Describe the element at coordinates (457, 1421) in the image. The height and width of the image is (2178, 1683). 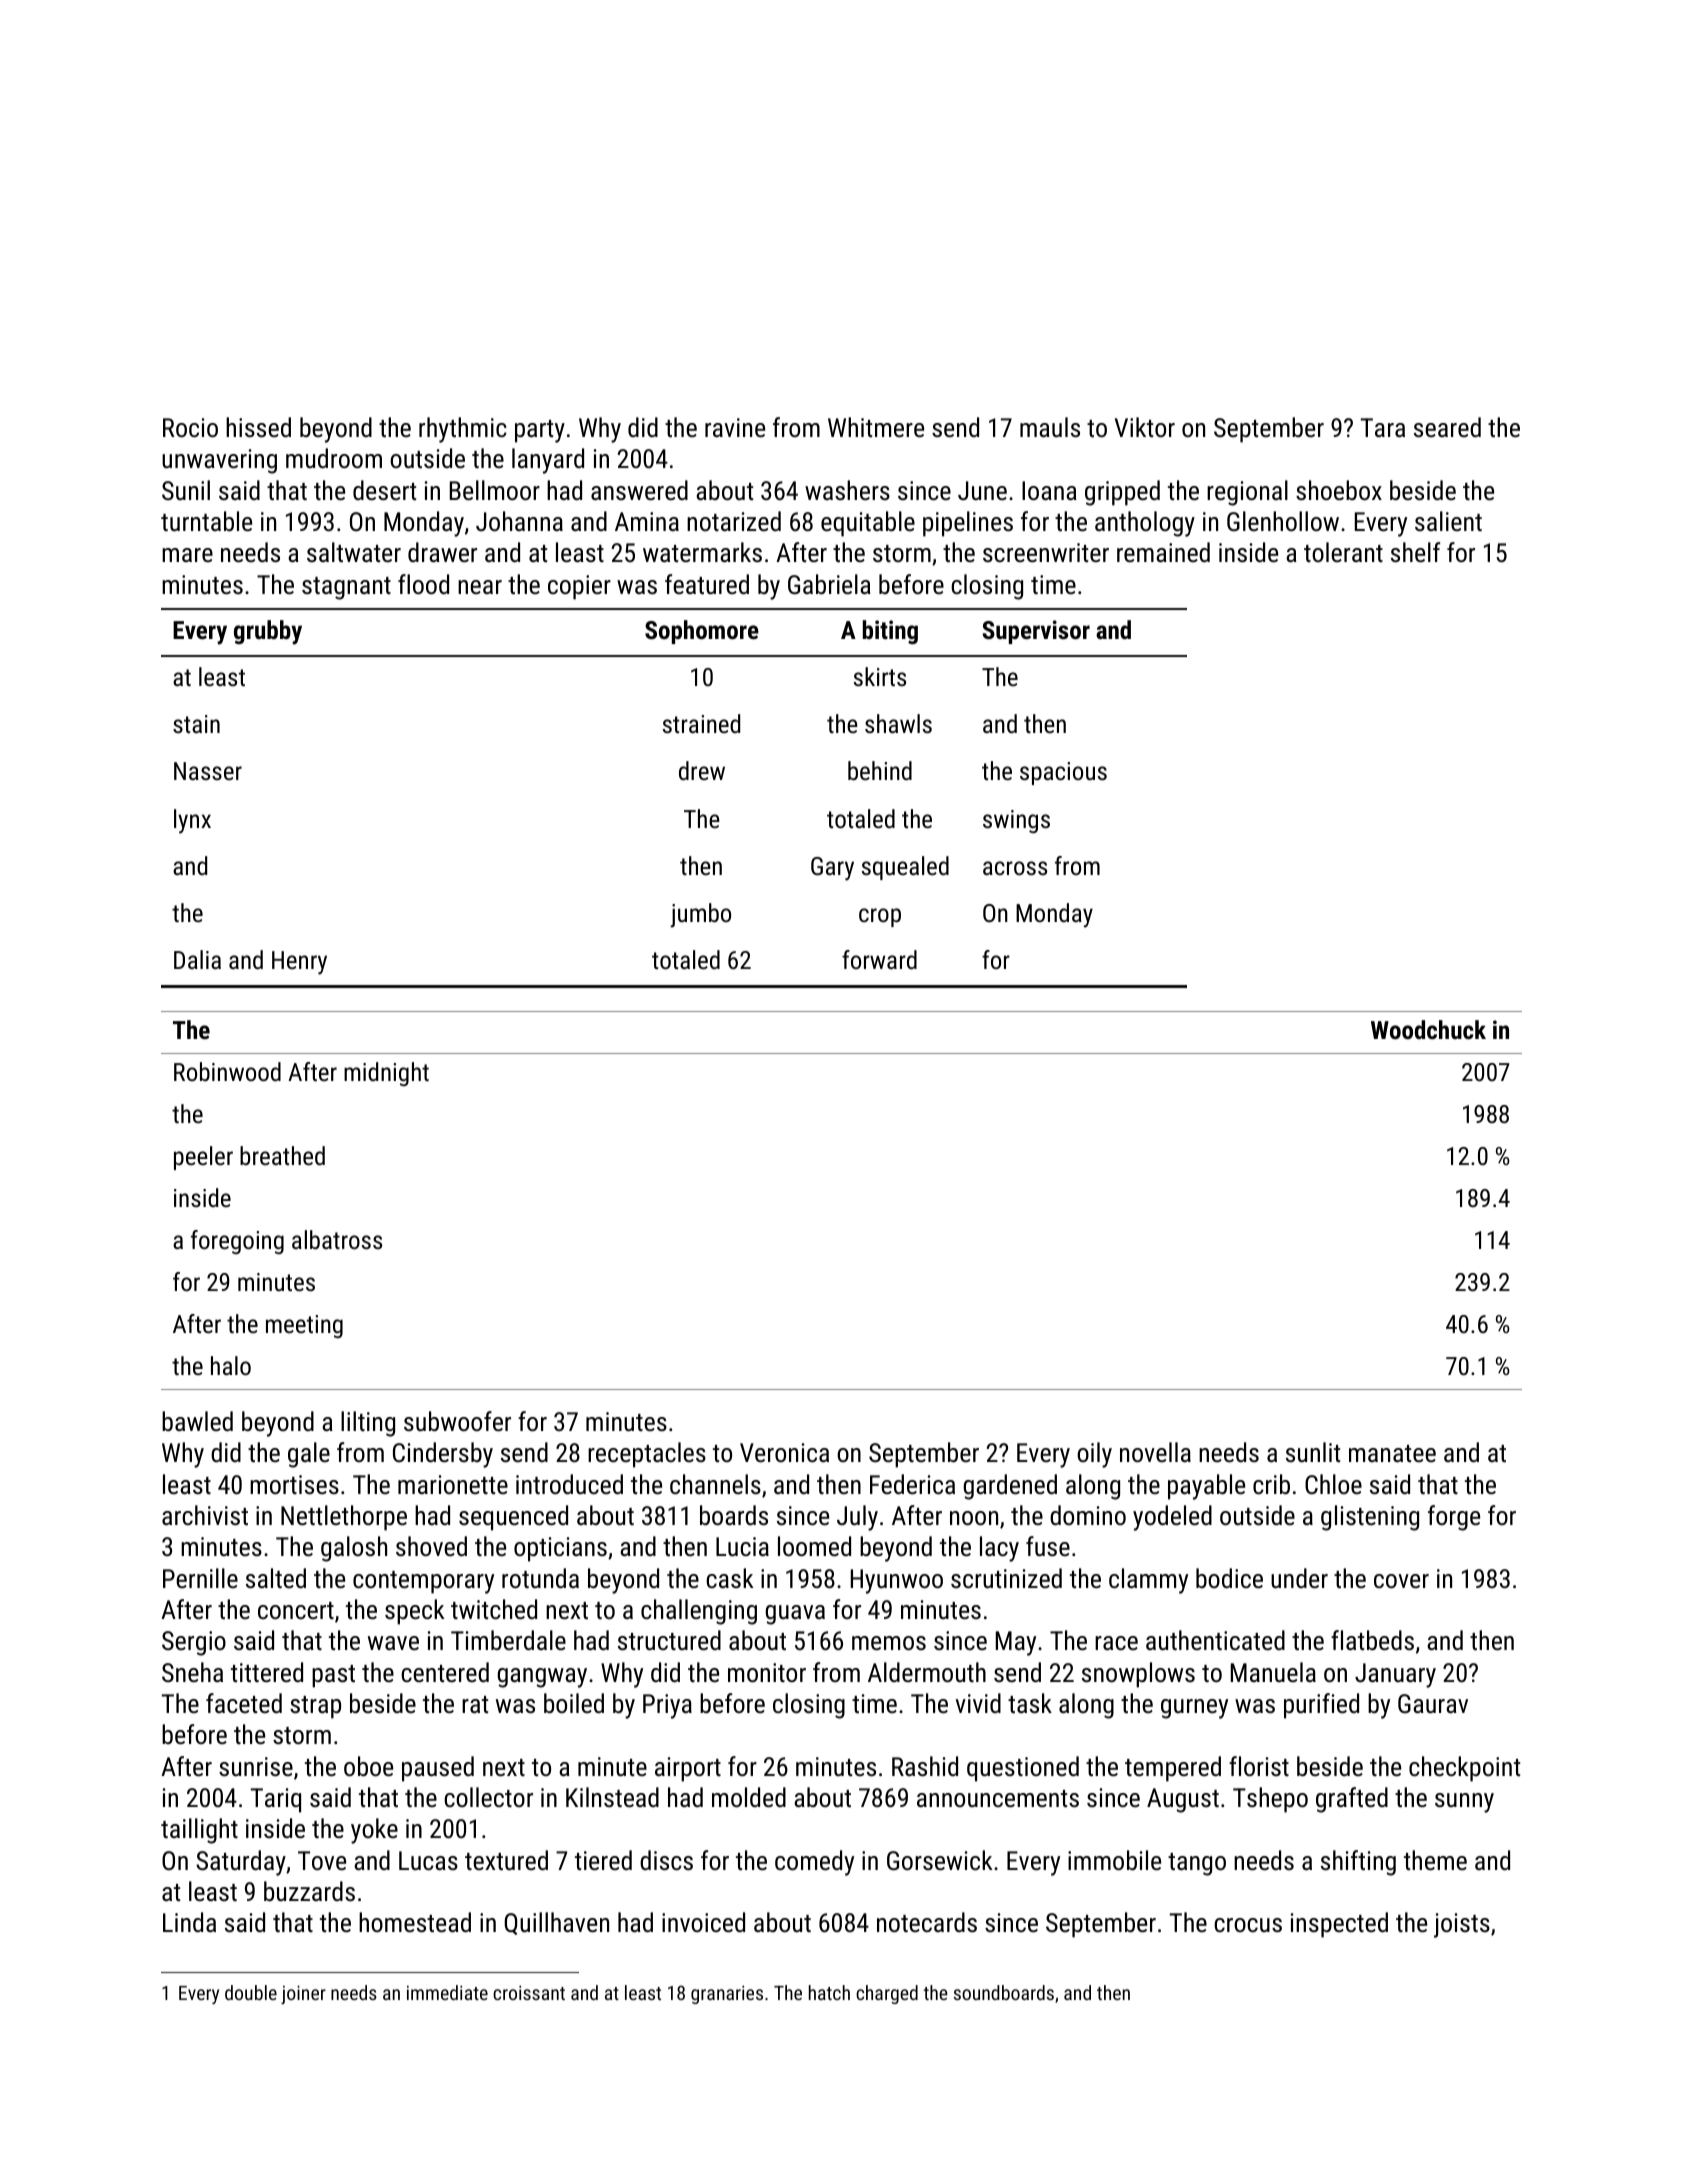
I see `subwoofer` at that location.
